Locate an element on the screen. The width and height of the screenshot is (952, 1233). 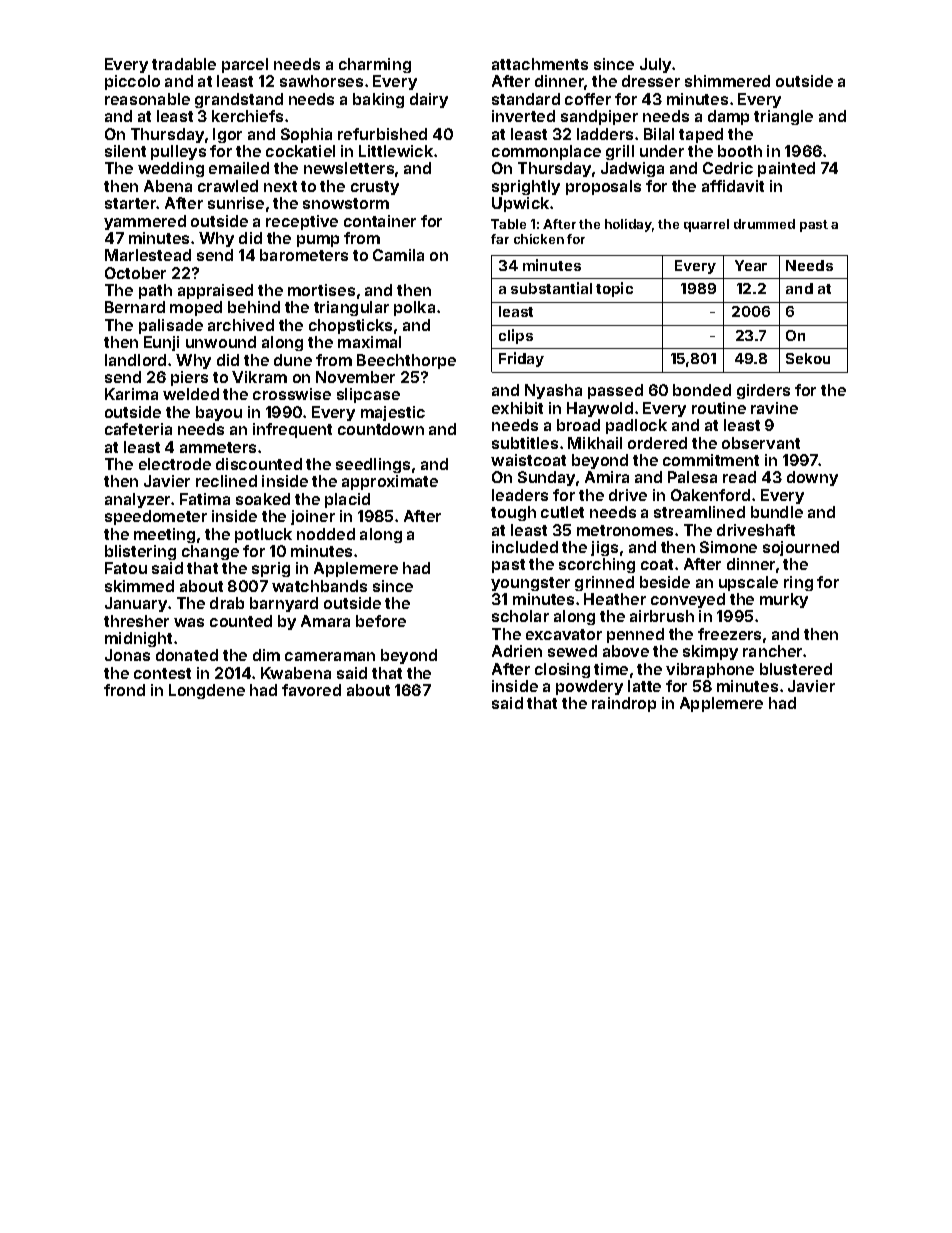
favored is located at coordinates (311, 690).
